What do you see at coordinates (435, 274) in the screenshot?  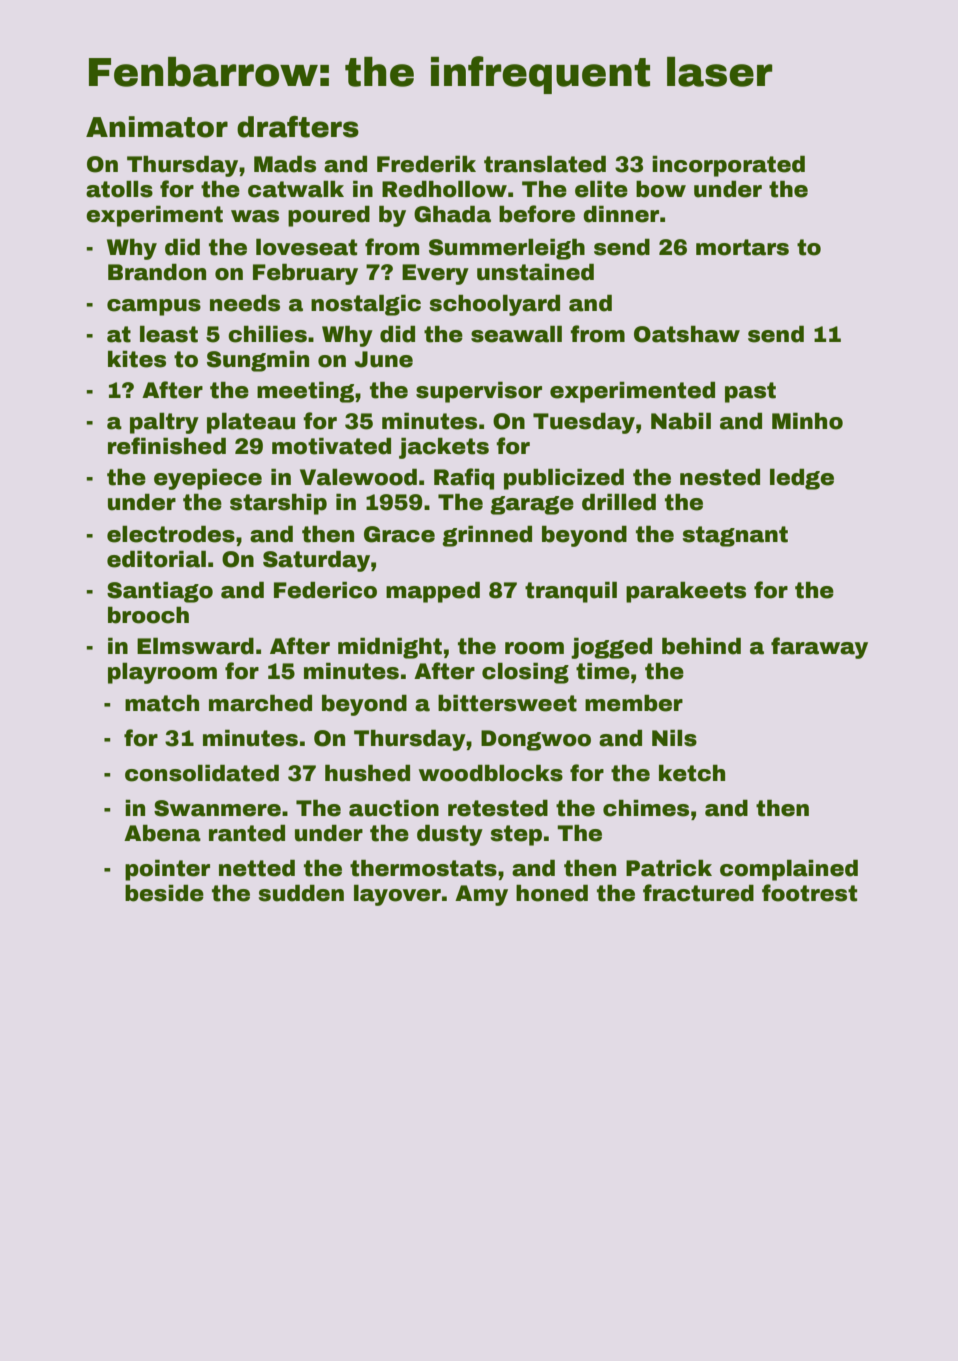 I see `Every` at bounding box center [435, 274].
